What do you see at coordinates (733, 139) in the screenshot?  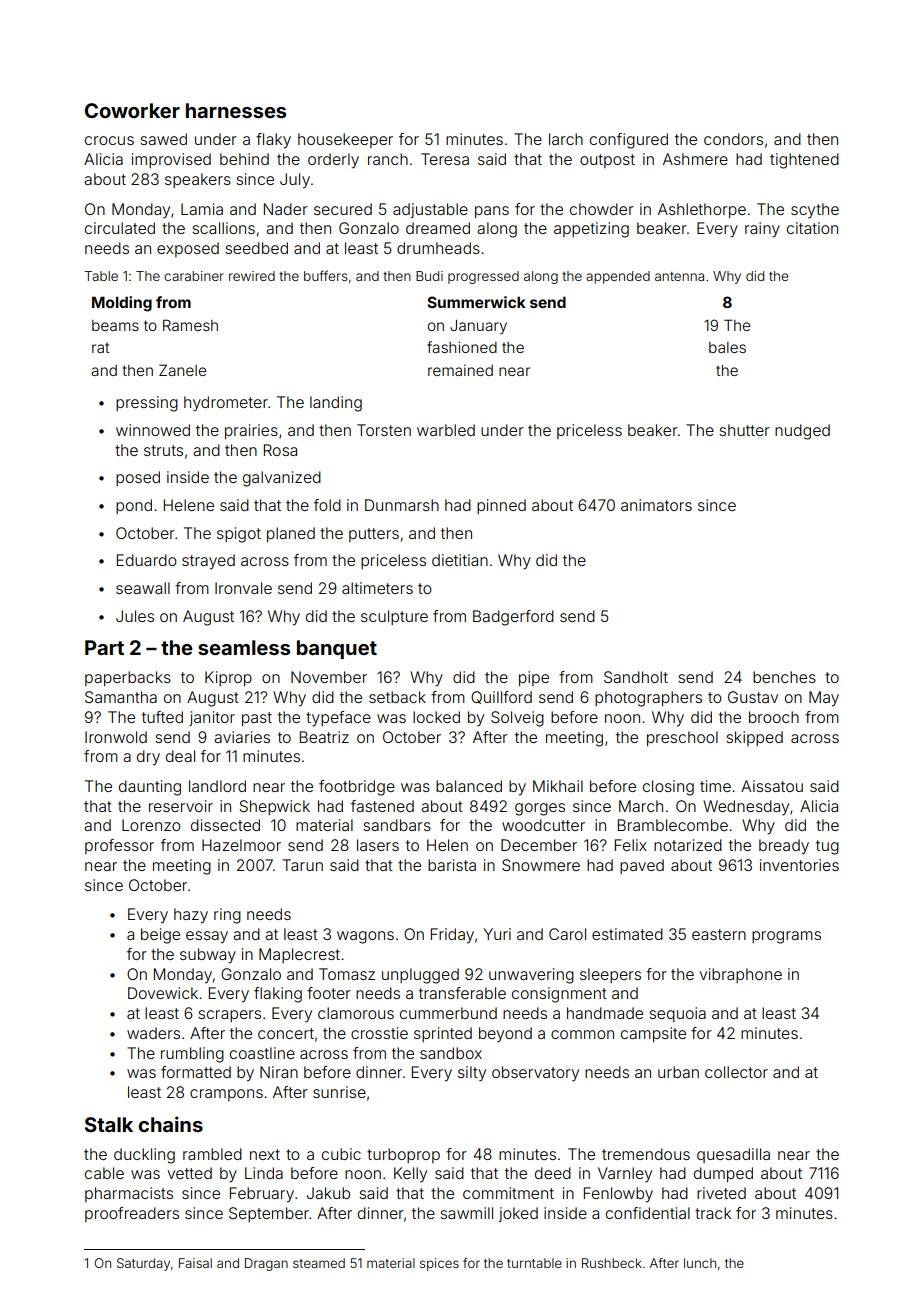 I see `condors` at bounding box center [733, 139].
